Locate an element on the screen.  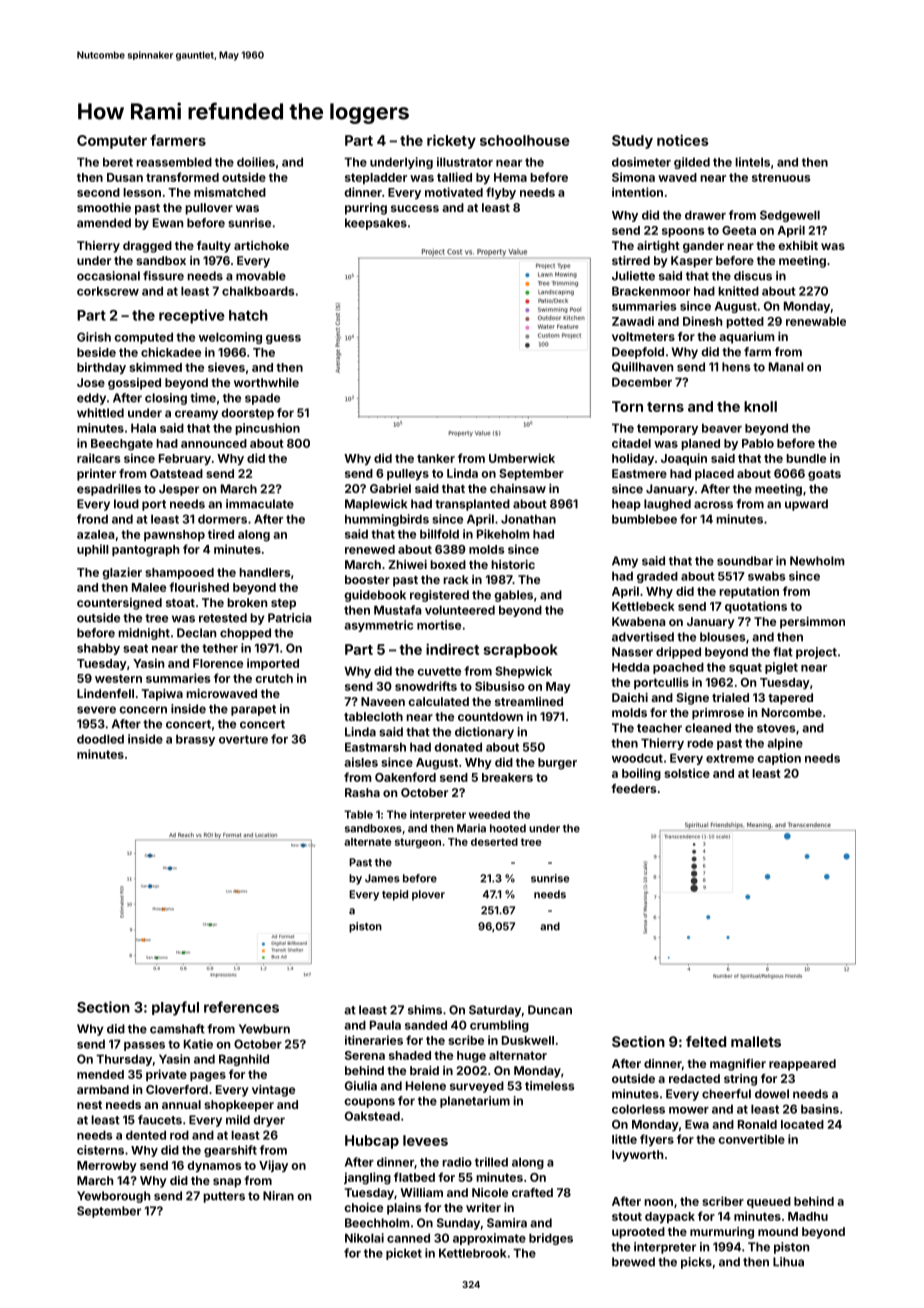
Samira is located at coordinates (507, 1223).
